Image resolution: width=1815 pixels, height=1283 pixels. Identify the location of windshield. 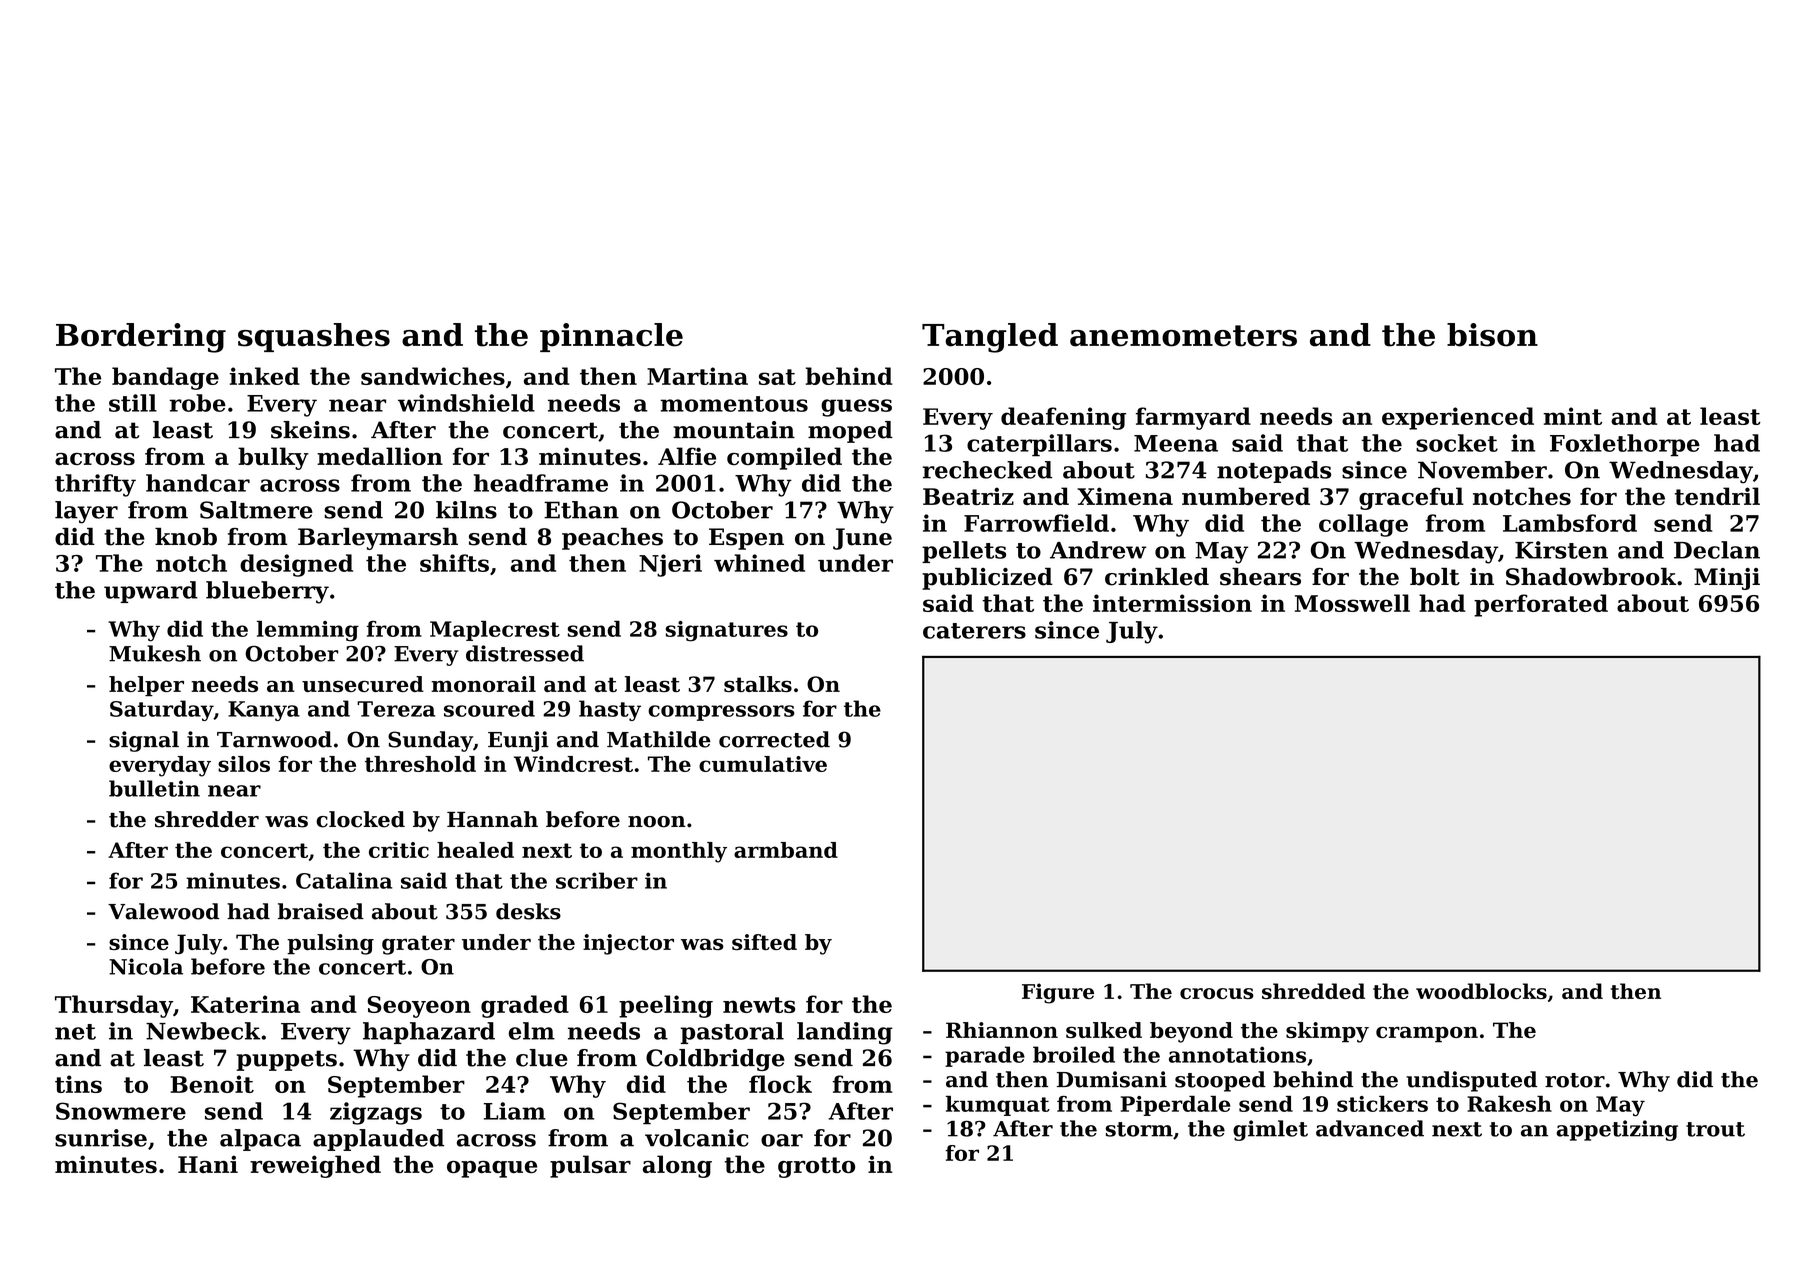
(466, 403).
